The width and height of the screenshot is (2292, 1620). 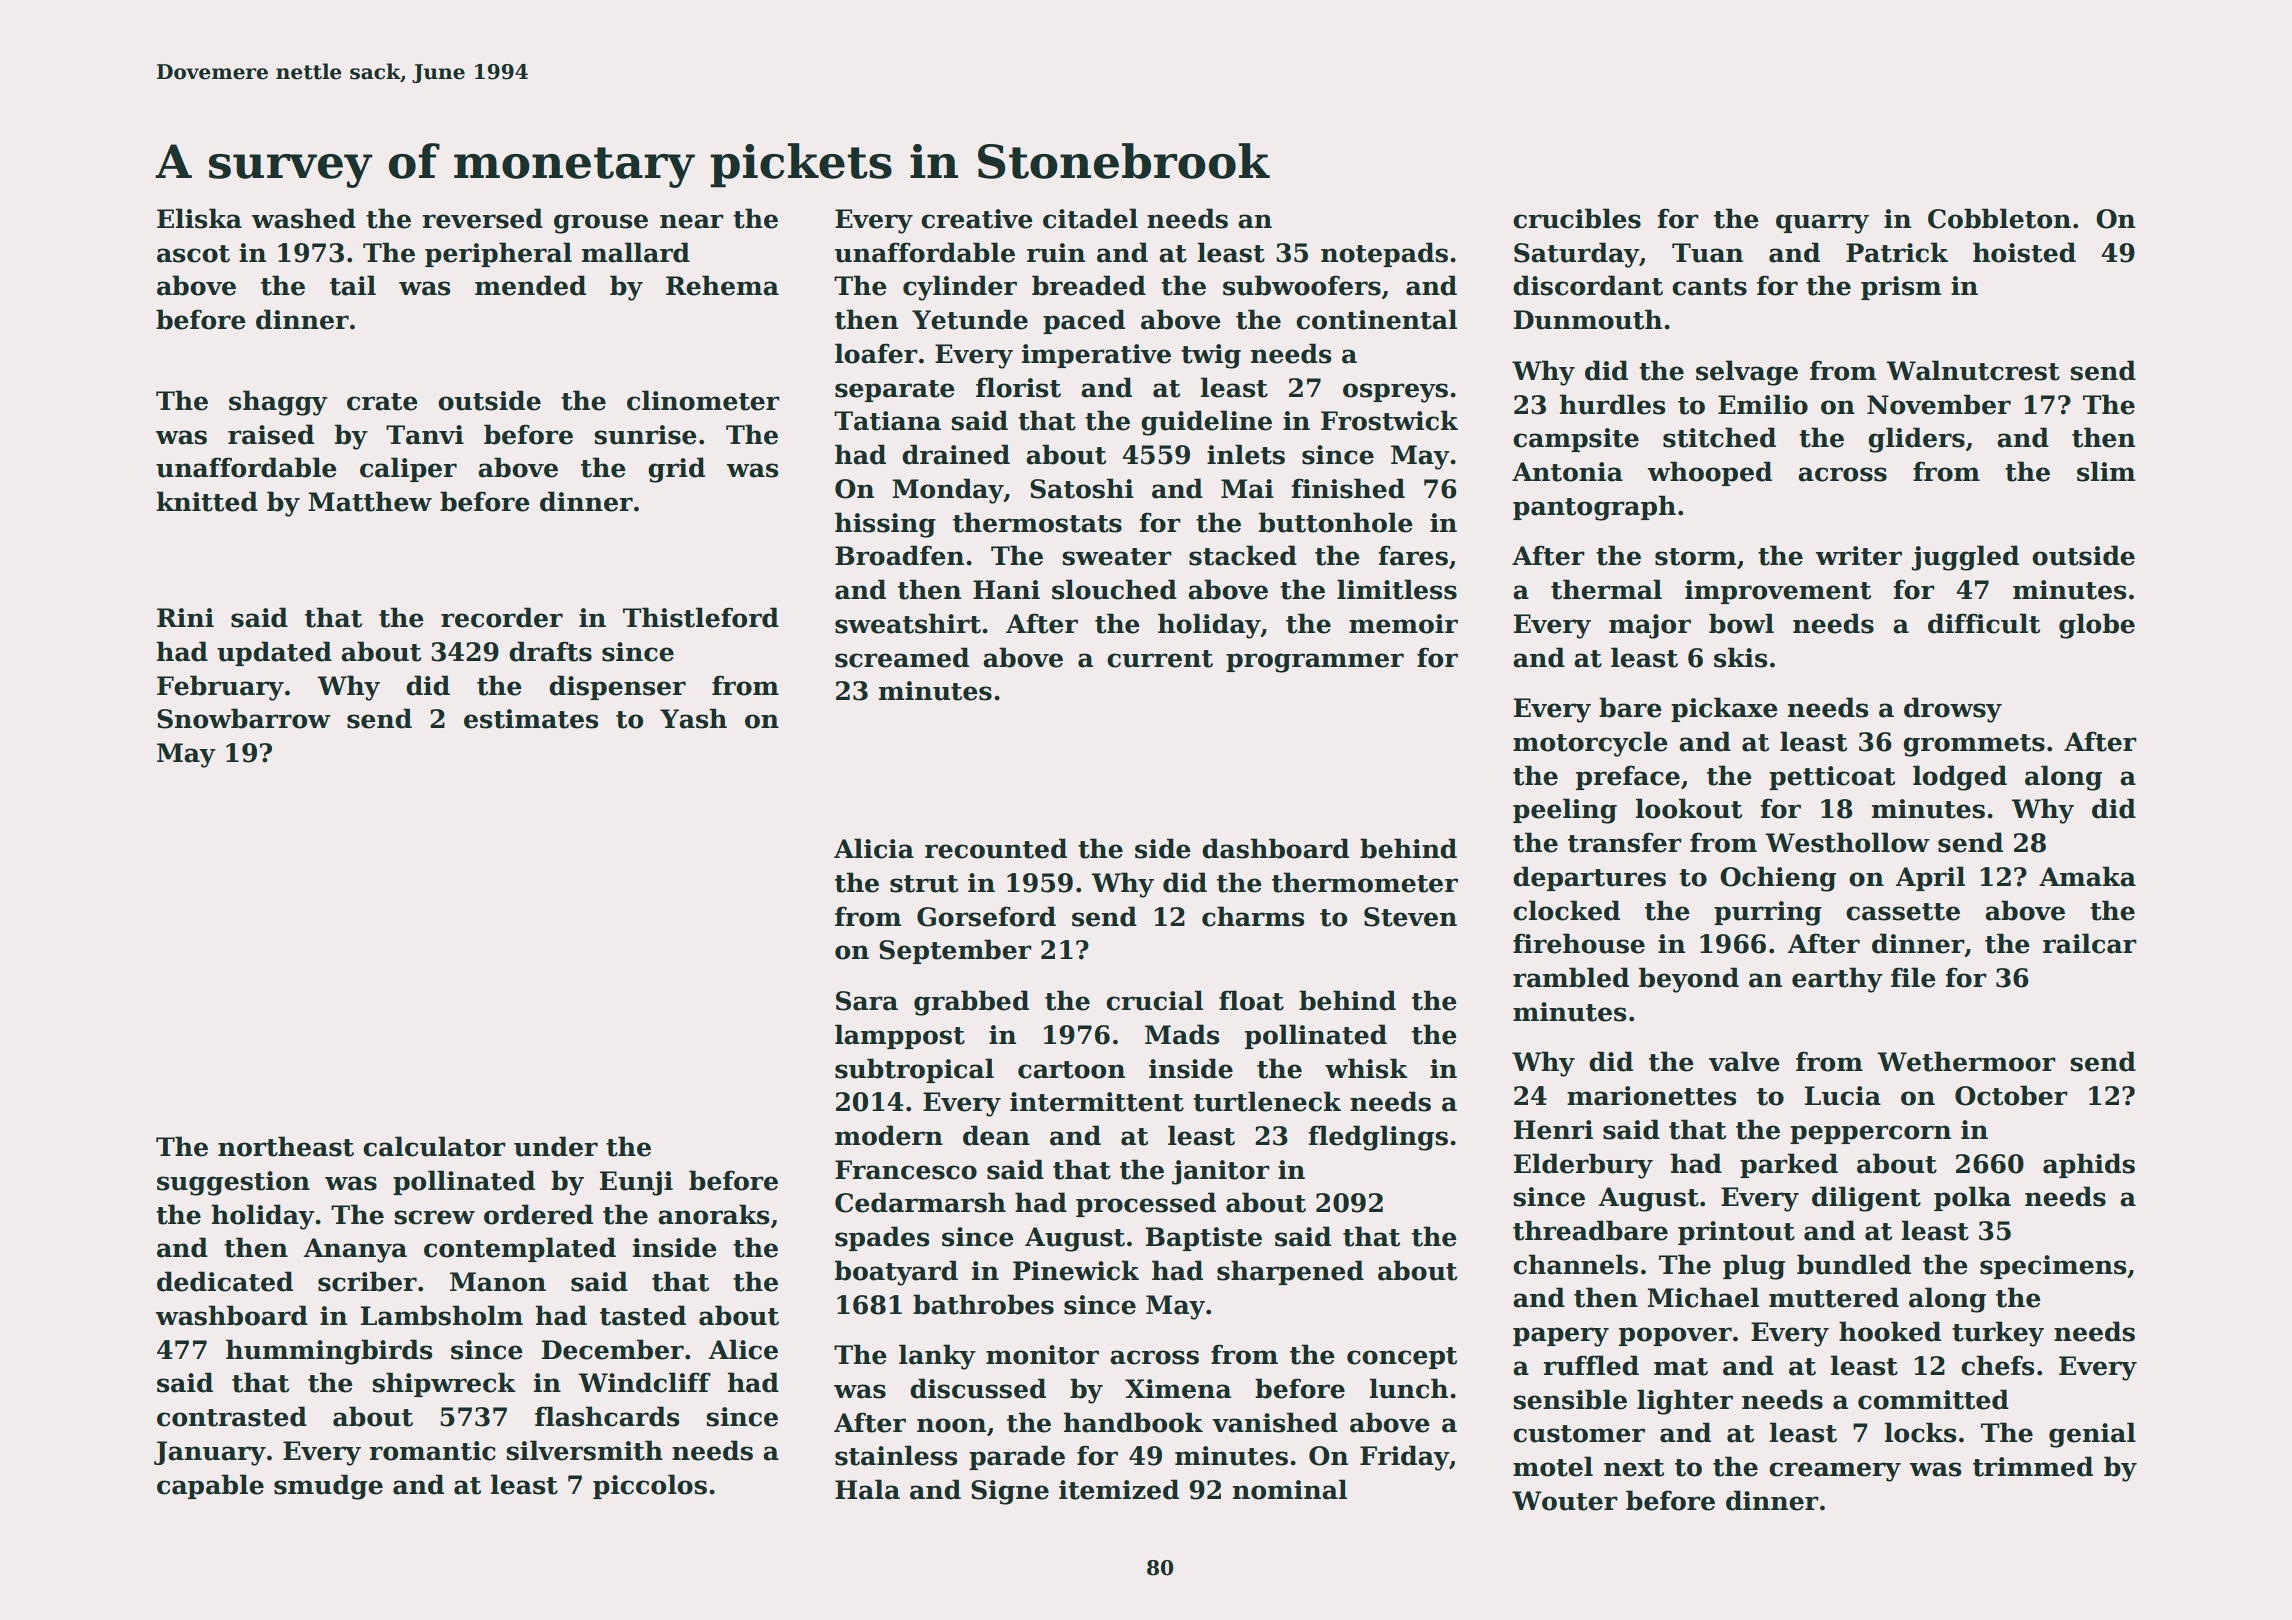 What do you see at coordinates (2011, 1095) in the screenshot?
I see `October` at bounding box center [2011, 1095].
